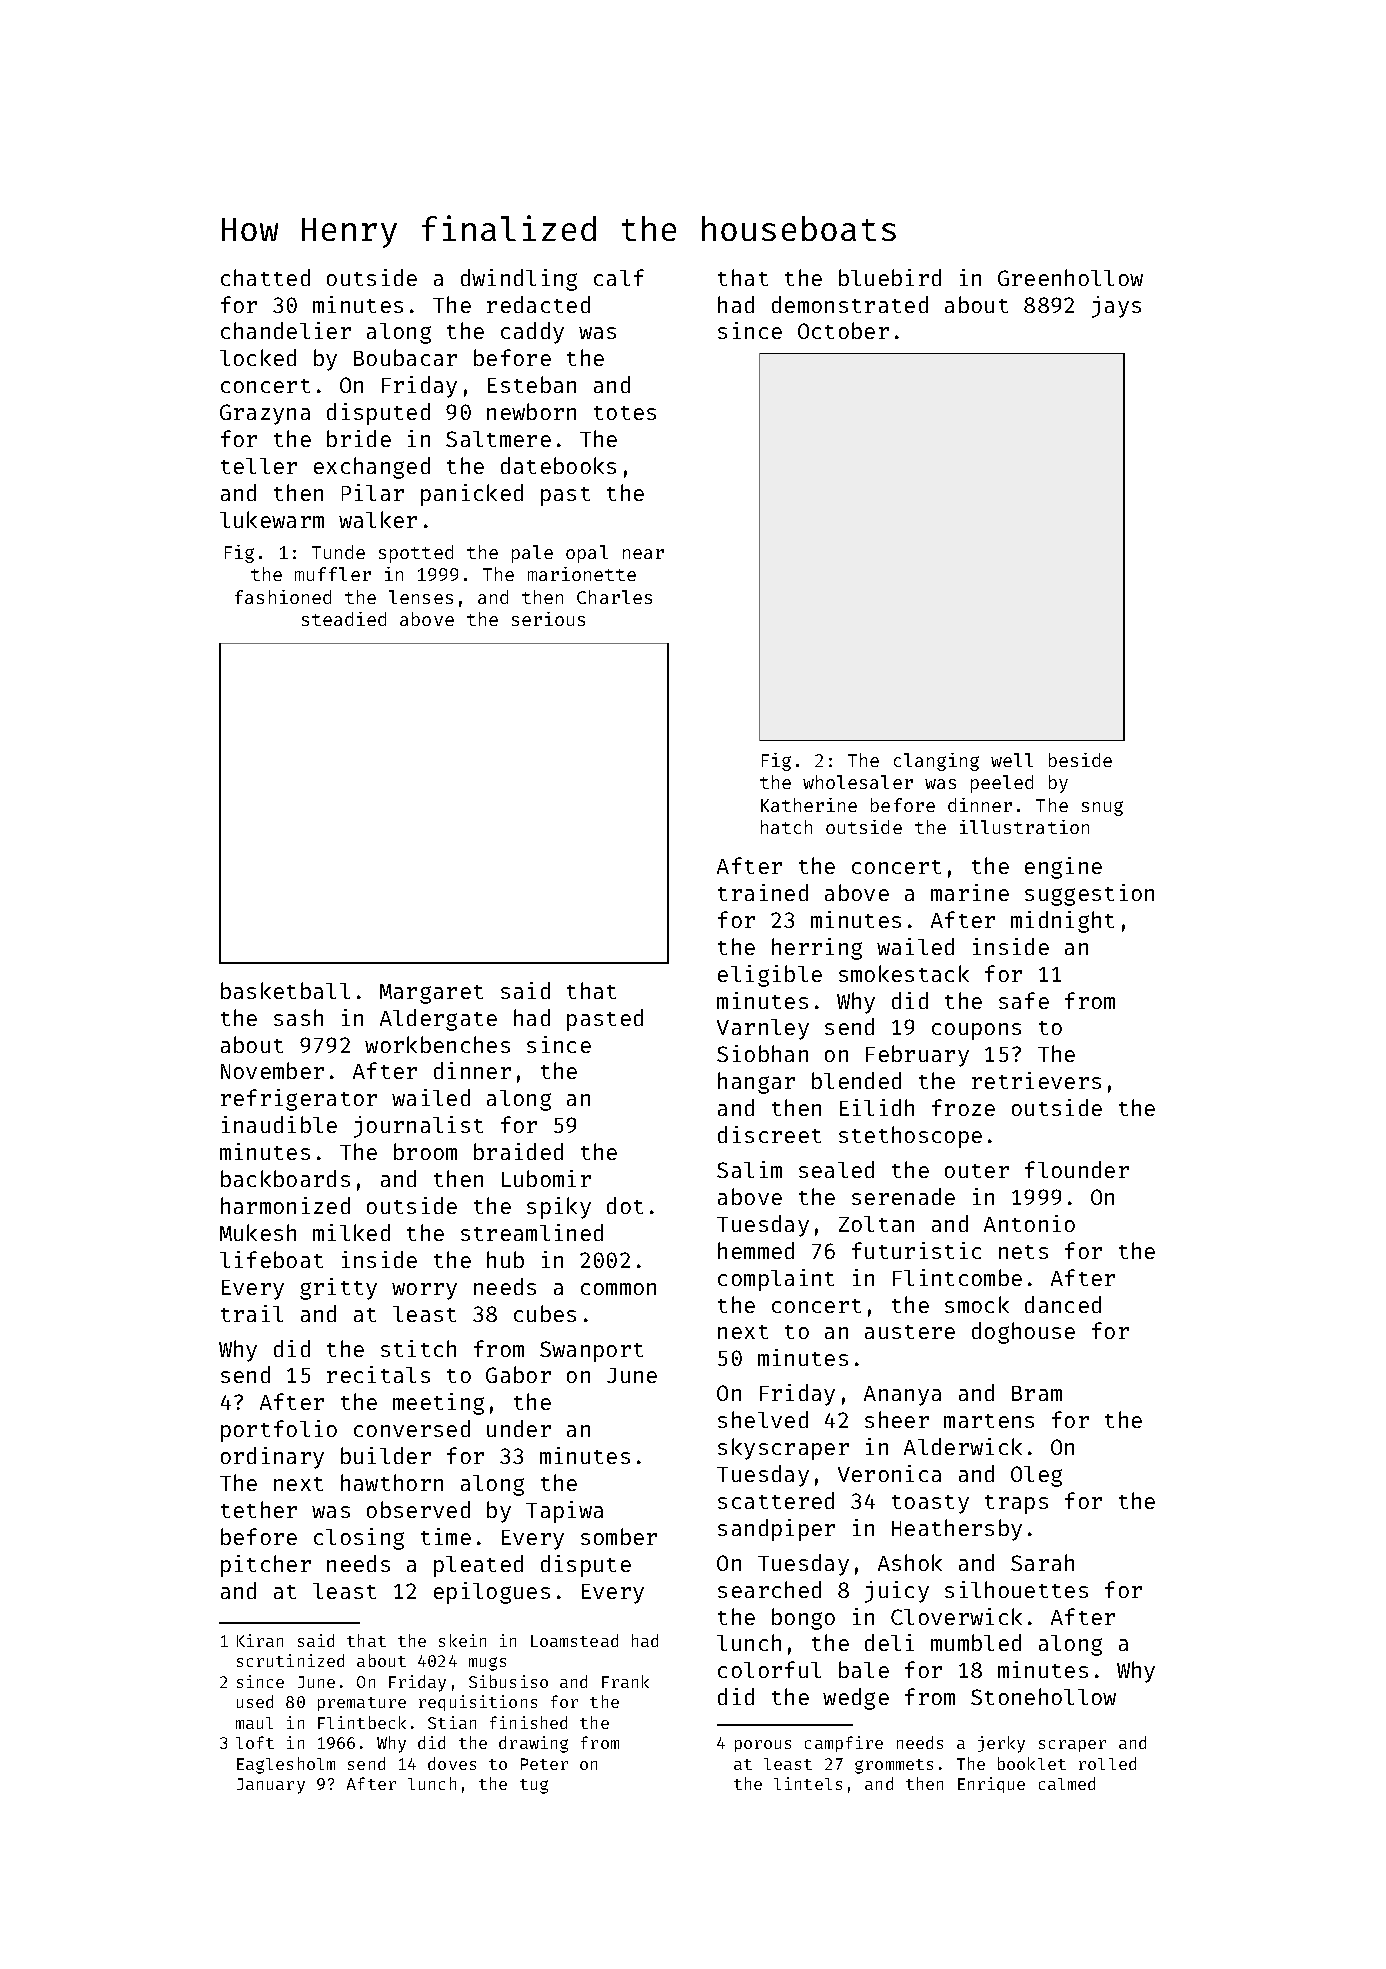 The width and height of the screenshot is (1386, 1969). What do you see at coordinates (265, 277) in the screenshot?
I see `chatted` at bounding box center [265, 277].
